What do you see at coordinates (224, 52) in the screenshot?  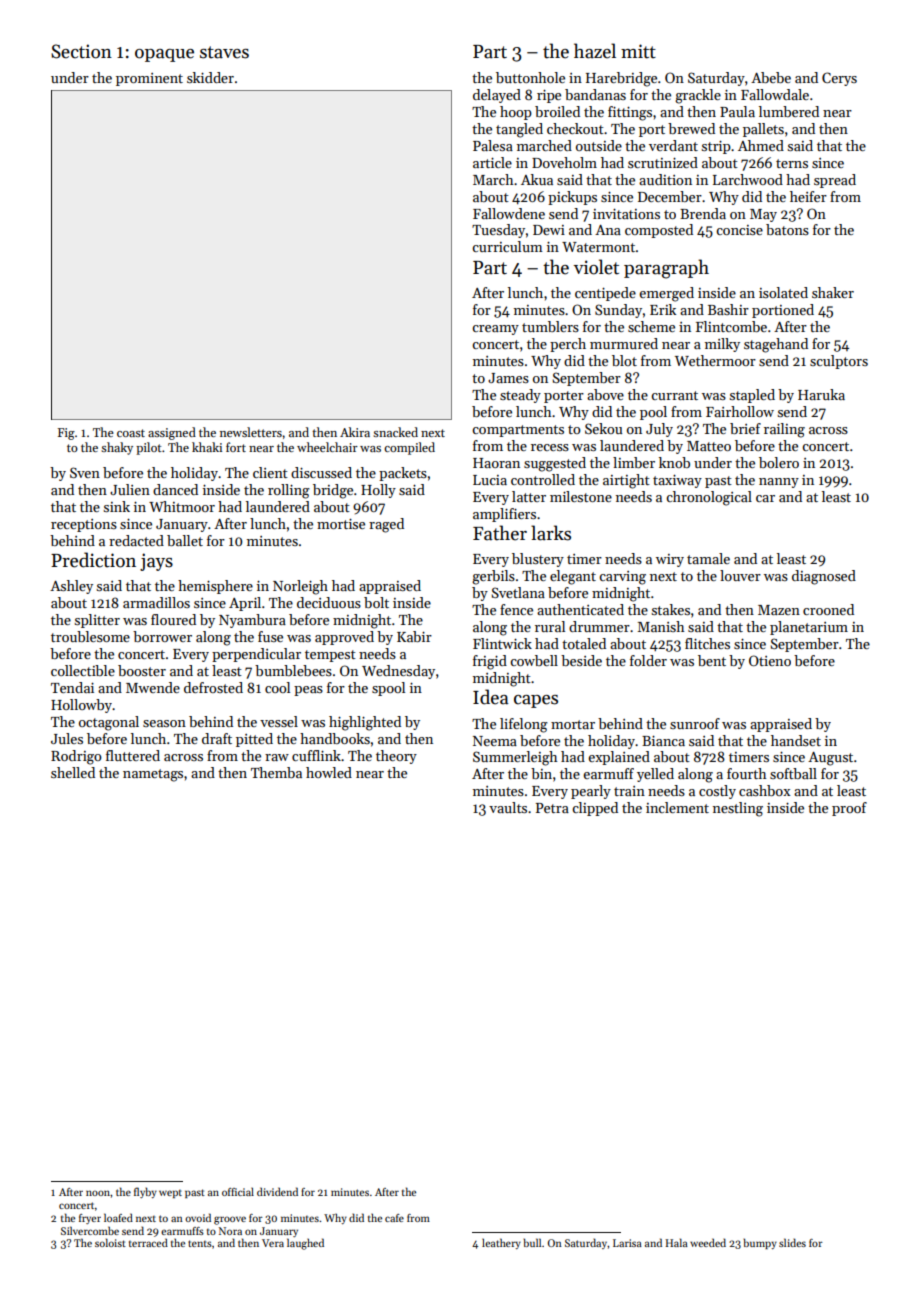 I see `staves` at bounding box center [224, 52].
